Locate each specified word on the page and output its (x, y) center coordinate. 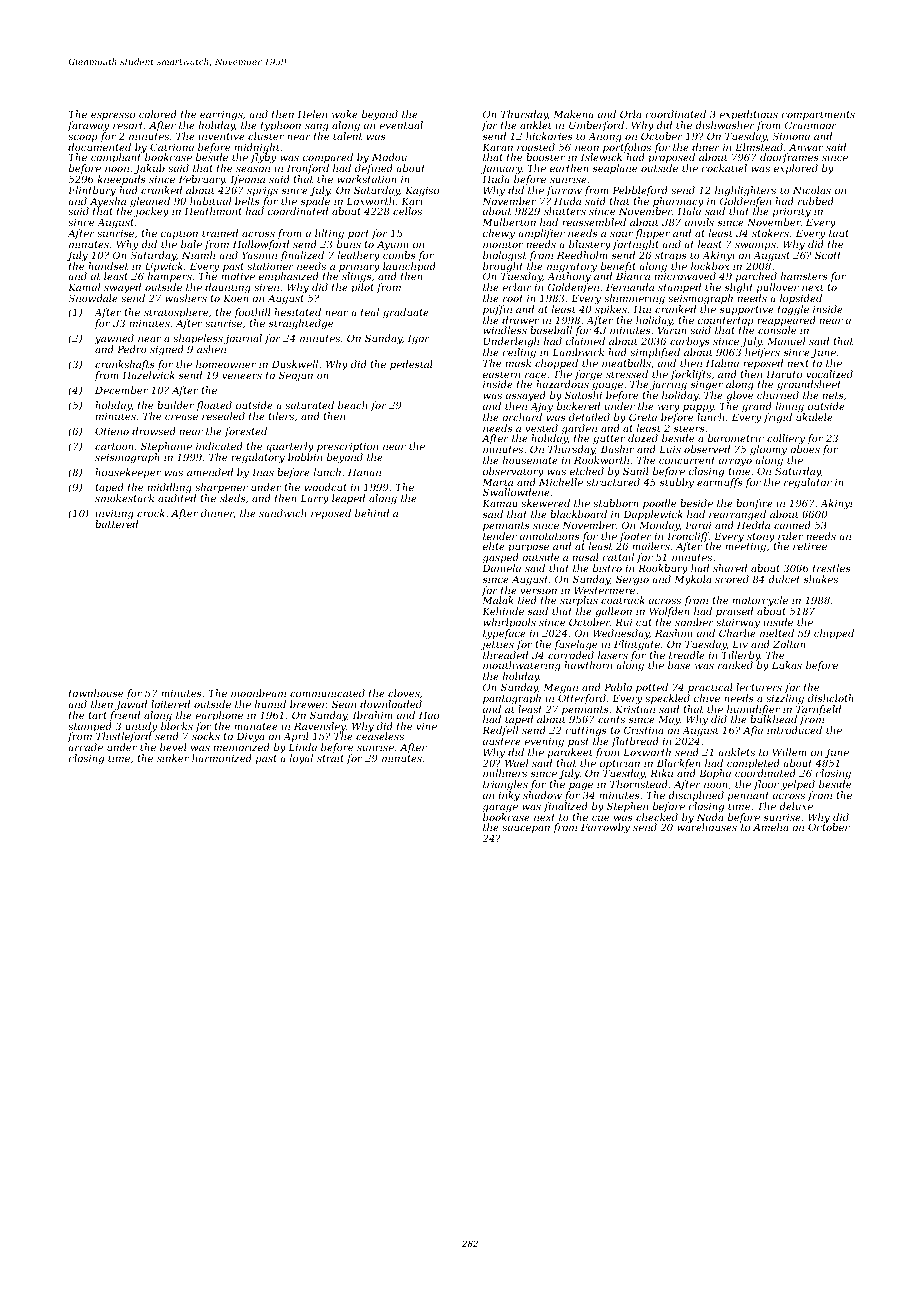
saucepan (526, 829)
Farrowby (605, 828)
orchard (522, 417)
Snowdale (93, 298)
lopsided (801, 299)
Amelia (770, 827)
